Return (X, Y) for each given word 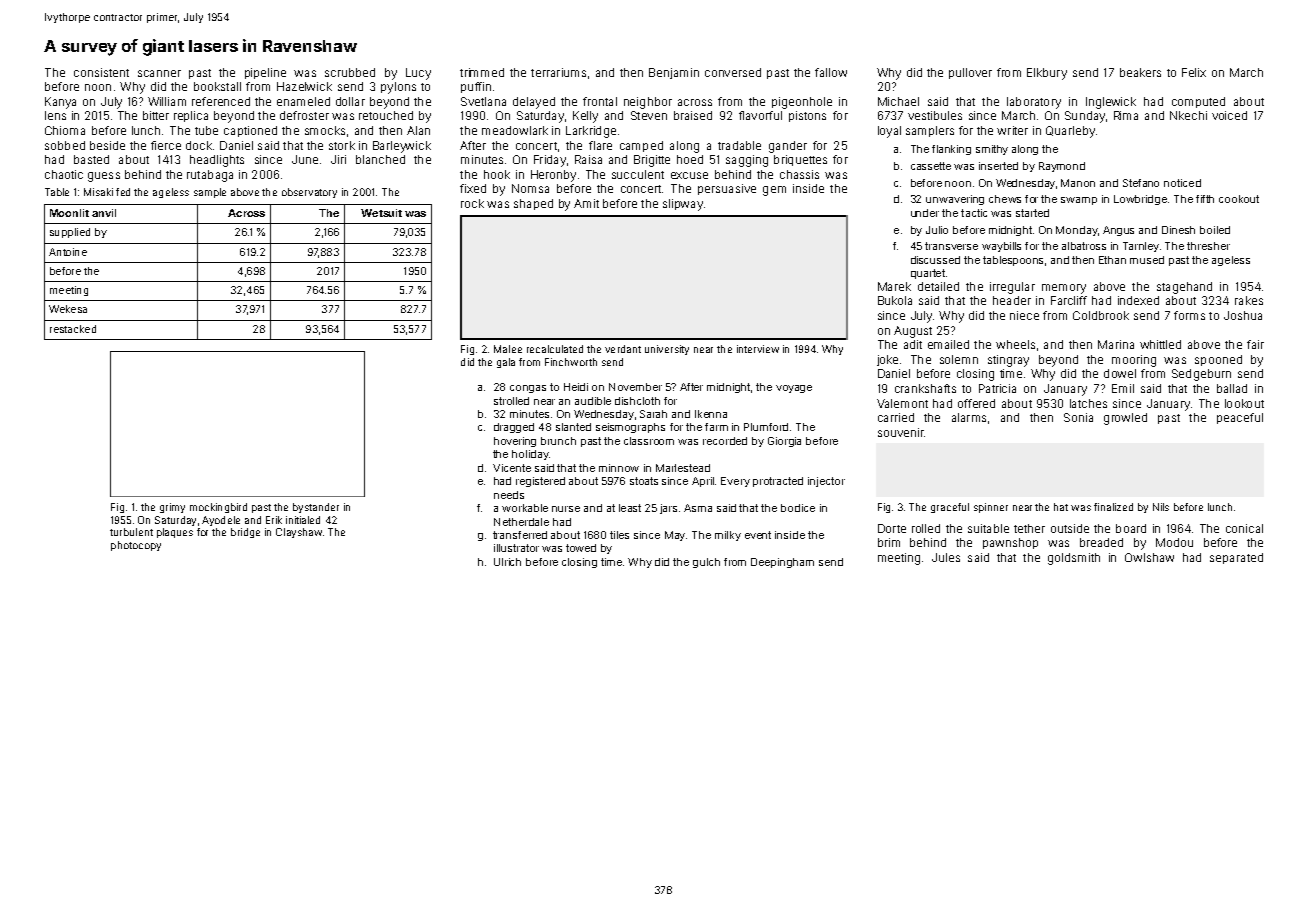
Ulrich (507, 562)
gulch (706, 563)
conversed (733, 72)
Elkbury (1047, 74)
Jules (946, 557)
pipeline (265, 73)
